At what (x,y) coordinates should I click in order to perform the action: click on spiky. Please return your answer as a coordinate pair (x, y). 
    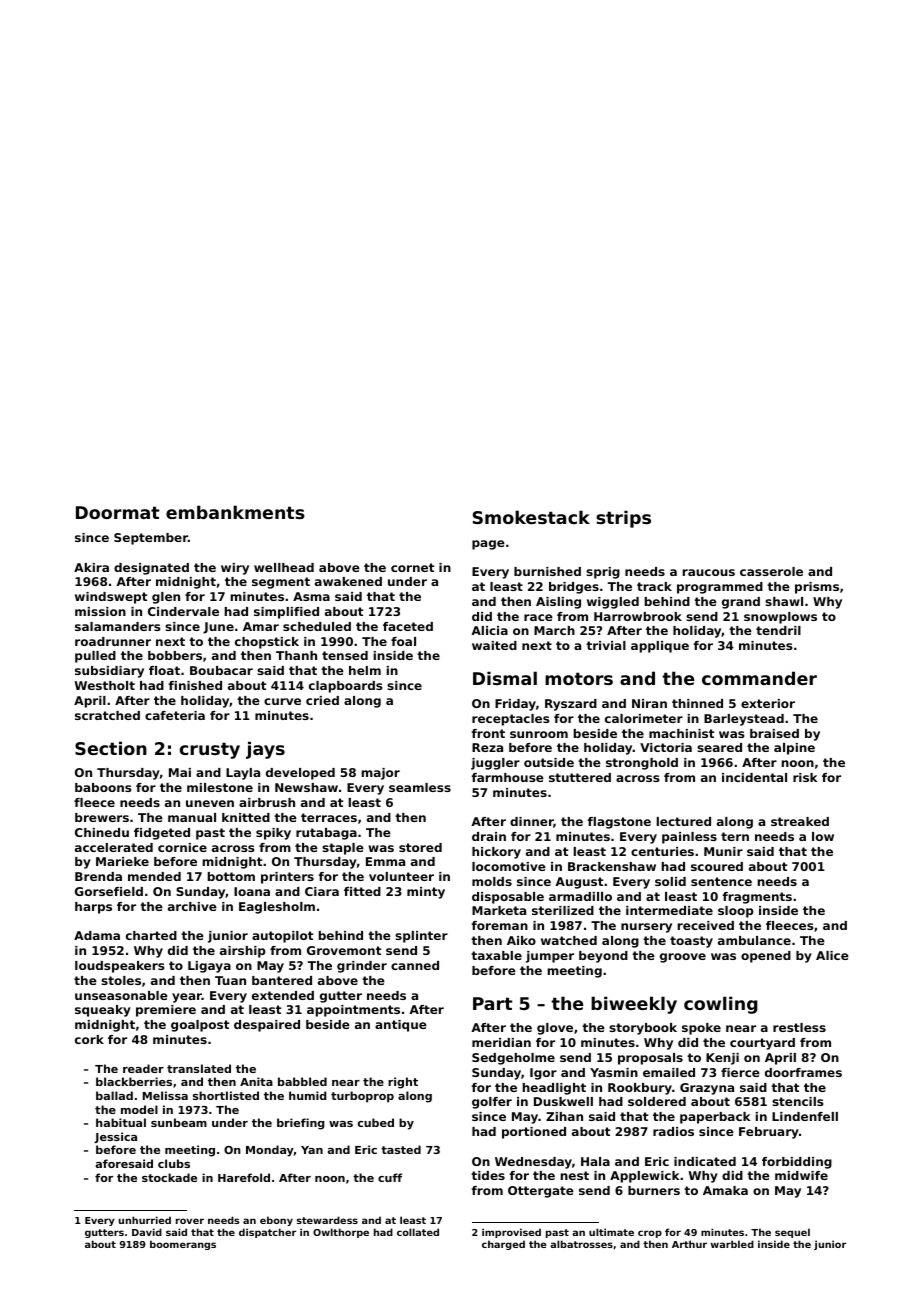
    Looking at the image, I should click on (273, 834).
